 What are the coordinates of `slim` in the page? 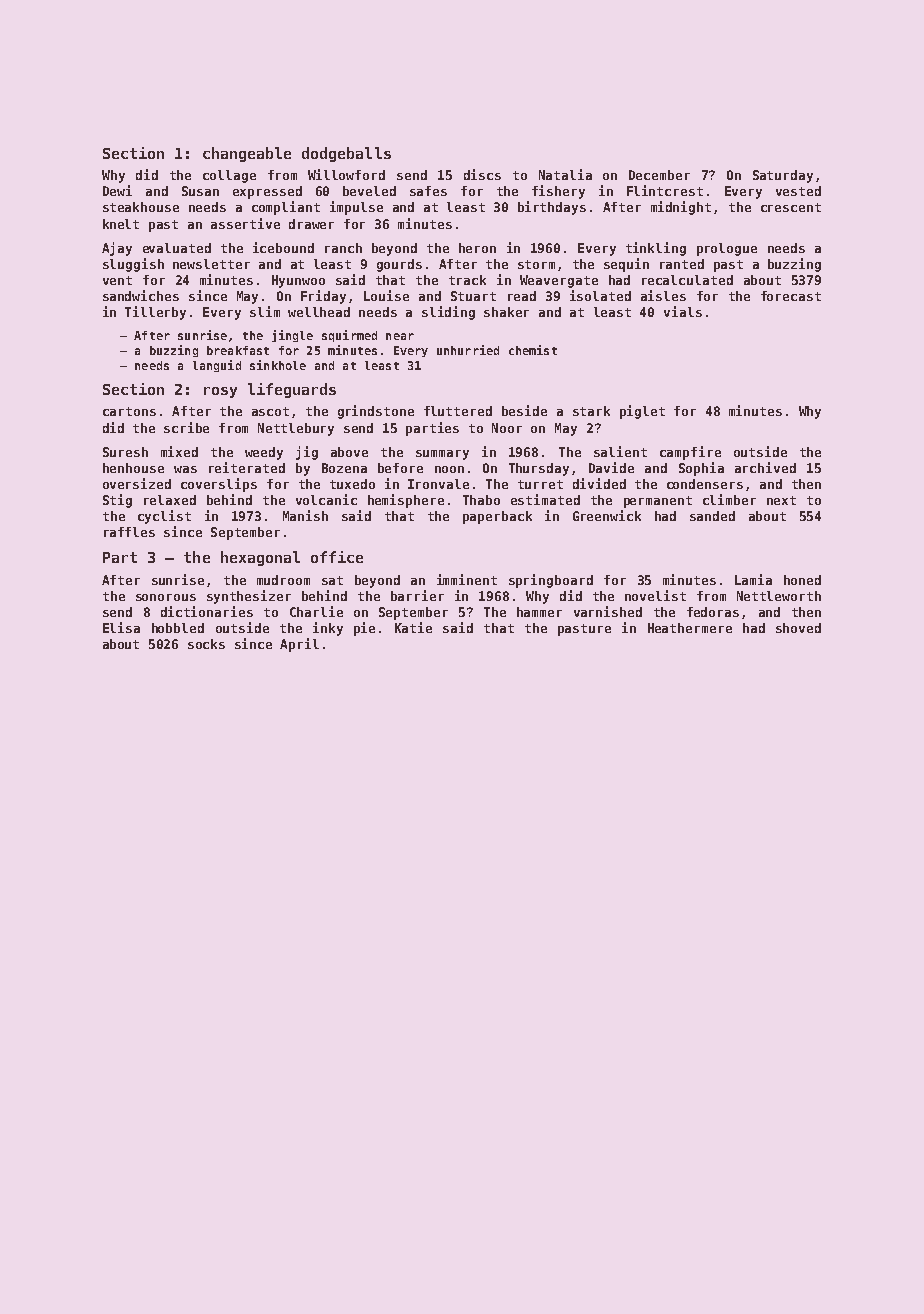 It's located at (265, 311).
